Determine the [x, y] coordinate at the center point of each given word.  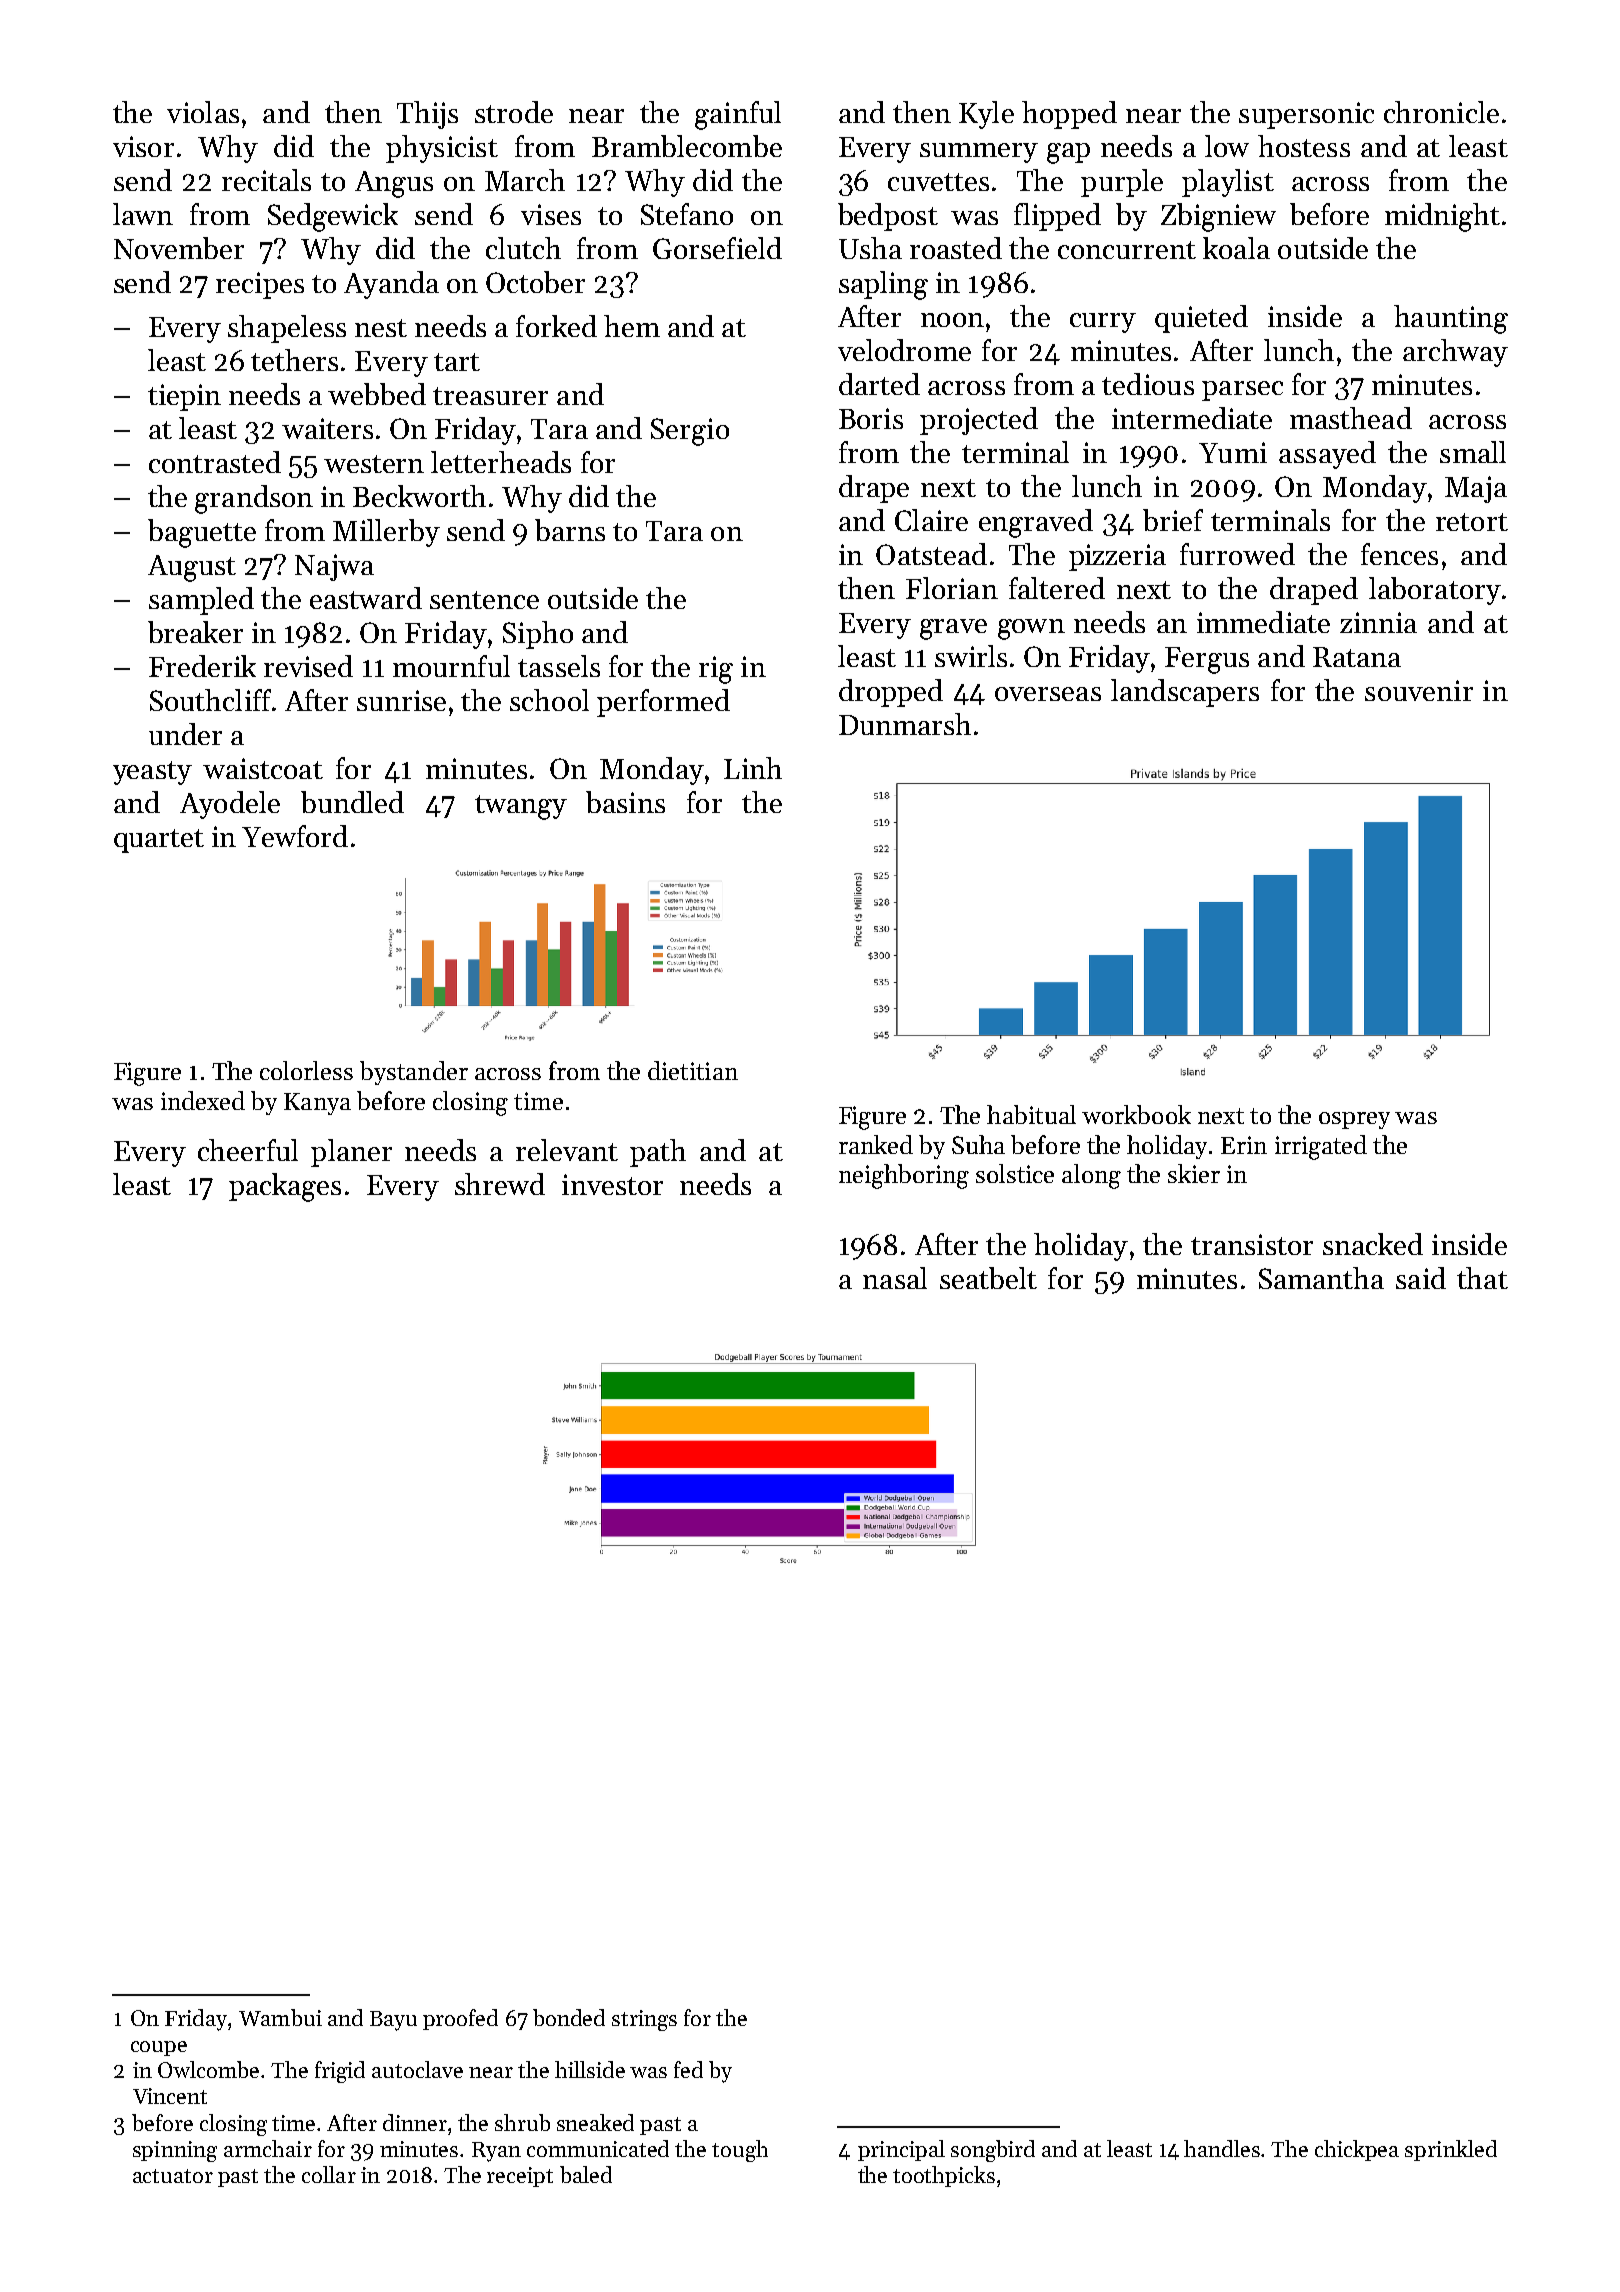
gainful [738, 115]
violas [203, 112]
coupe [159, 2048]
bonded [569, 2017]
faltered [1057, 588]
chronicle [1441, 112]
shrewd [500, 1184]
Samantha [1321, 1278]
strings [644, 2020]
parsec [1242, 391]
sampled [201, 601]
